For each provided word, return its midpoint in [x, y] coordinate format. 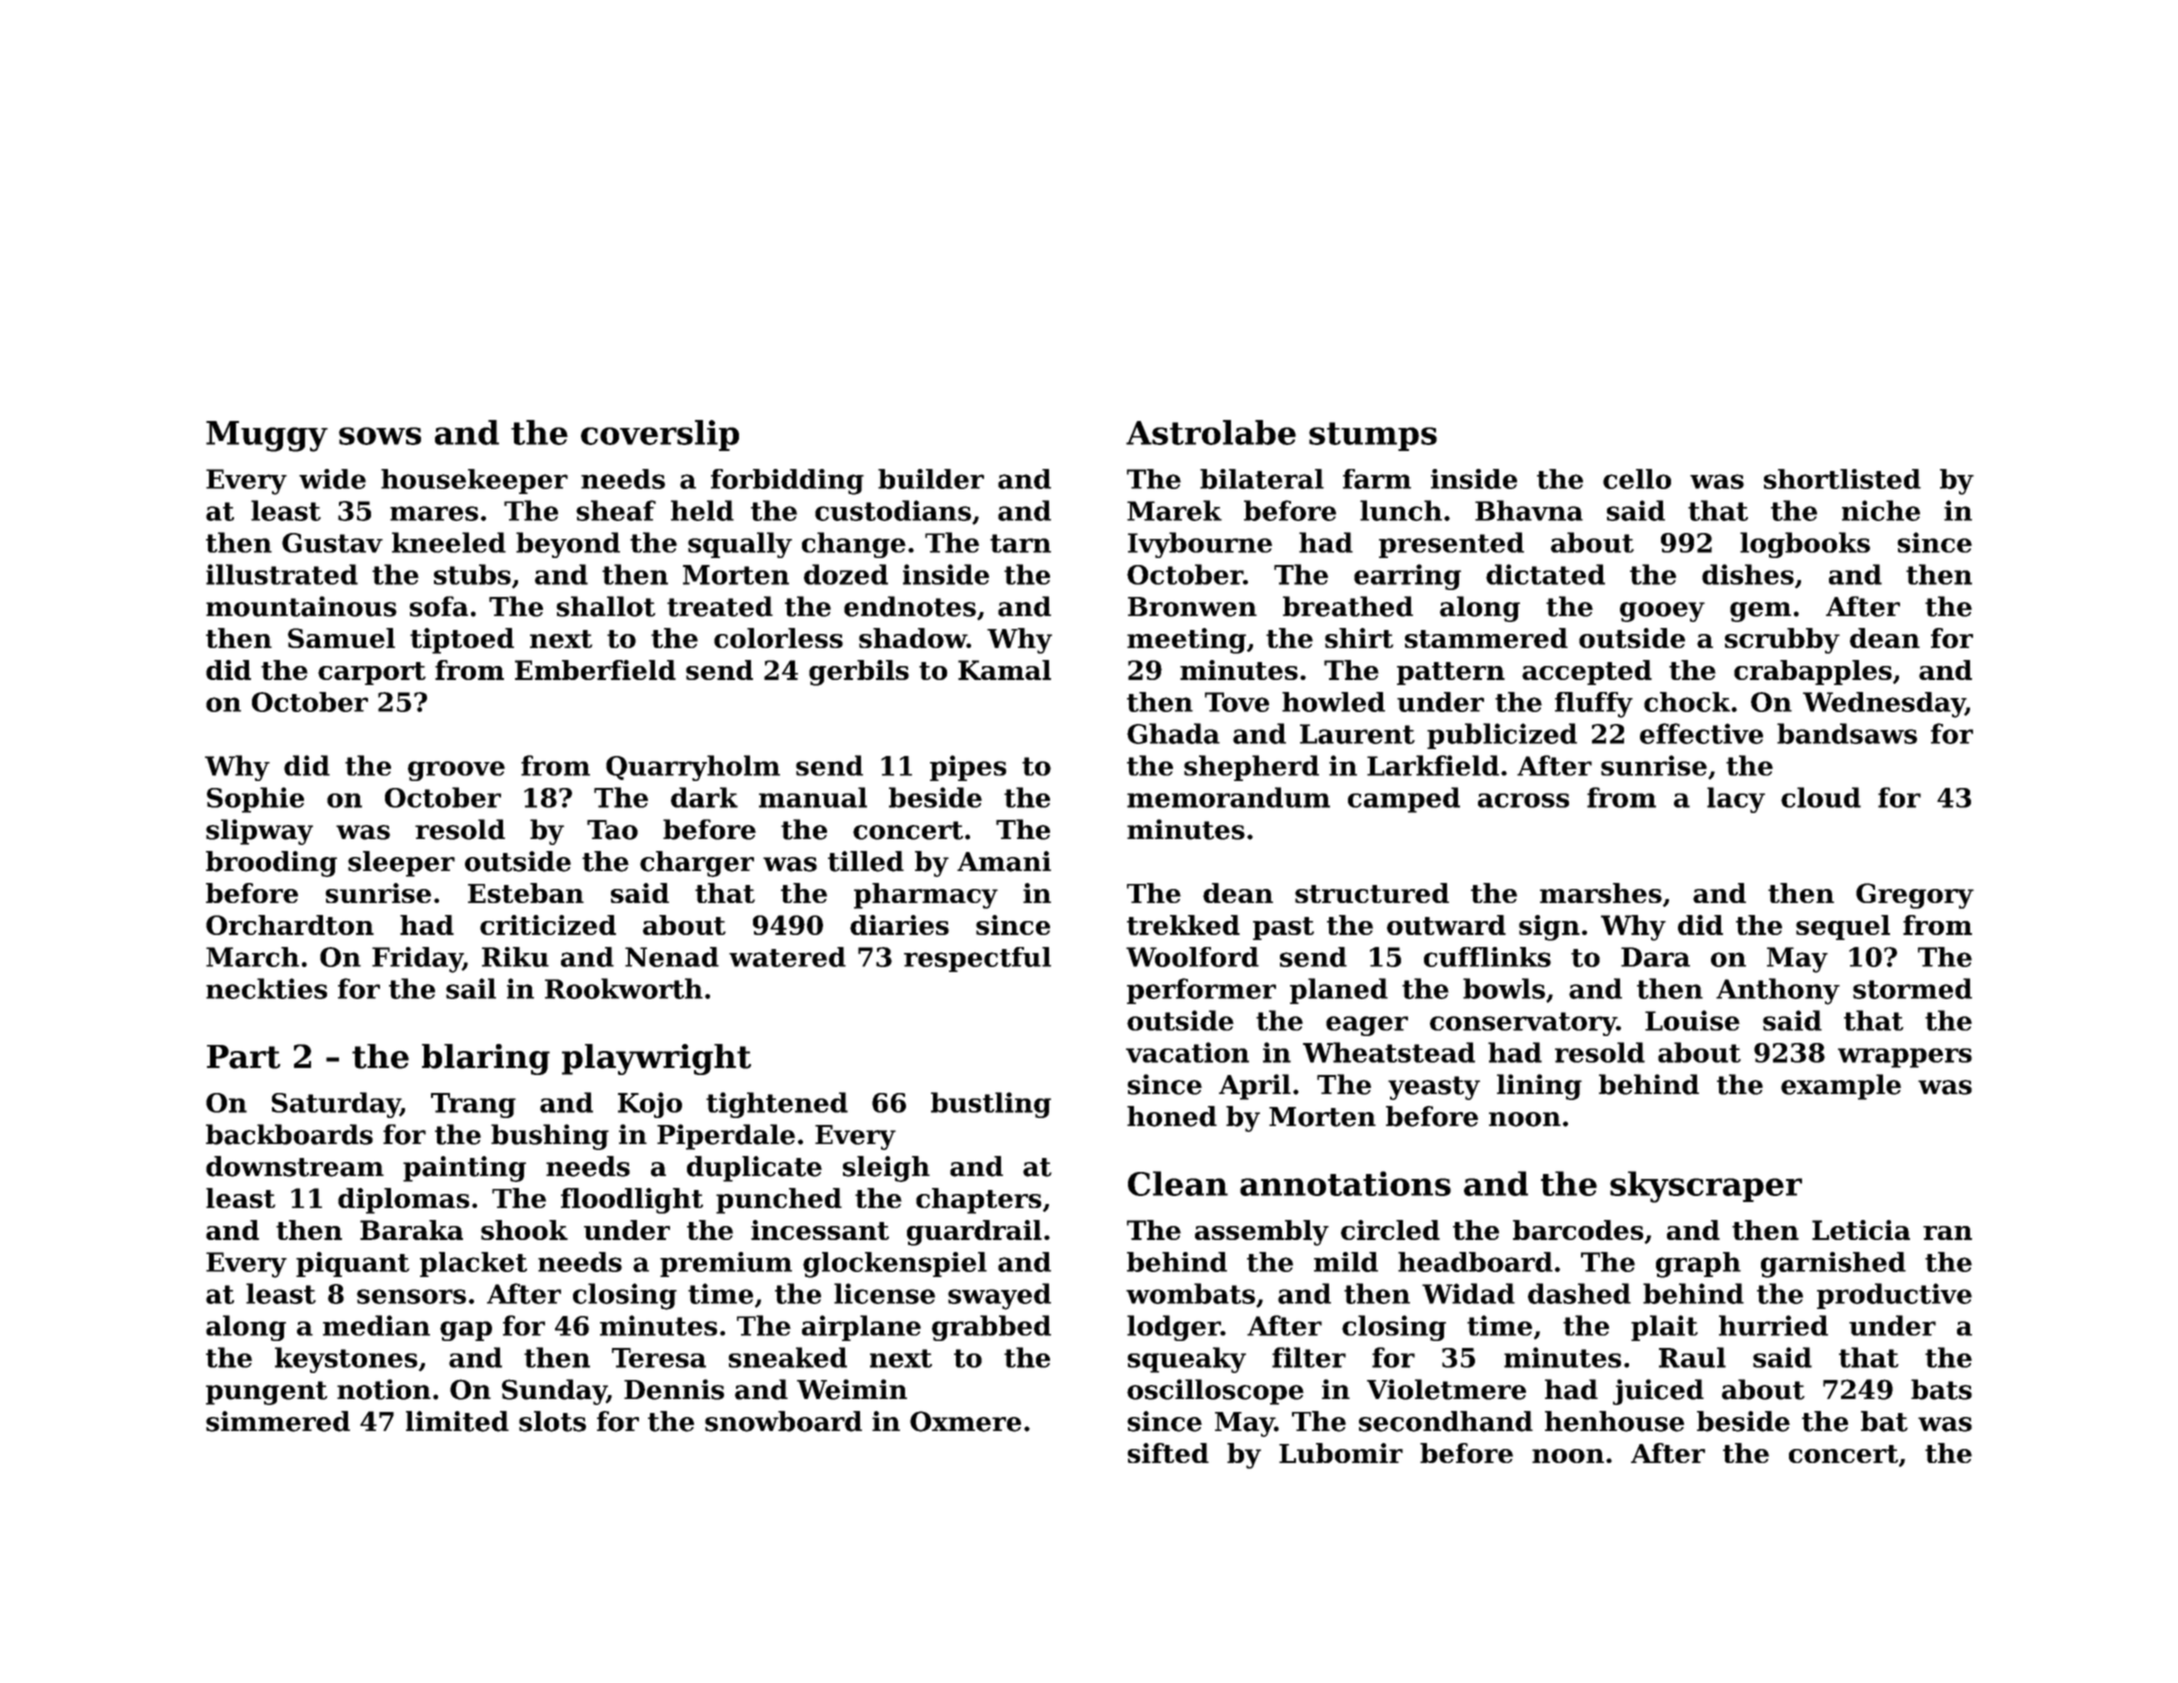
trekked [1183, 925]
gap [466, 1331]
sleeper [401, 864]
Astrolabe [1211, 432]
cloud [1821, 797]
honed [1172, 1116]
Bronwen [1192, 607]
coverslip [660, 435]
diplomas [404, 1201]
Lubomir [1341, 1453]
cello [1637, 479]
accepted [1587, 672]
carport [372, 673]
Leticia [1861, 1230]
